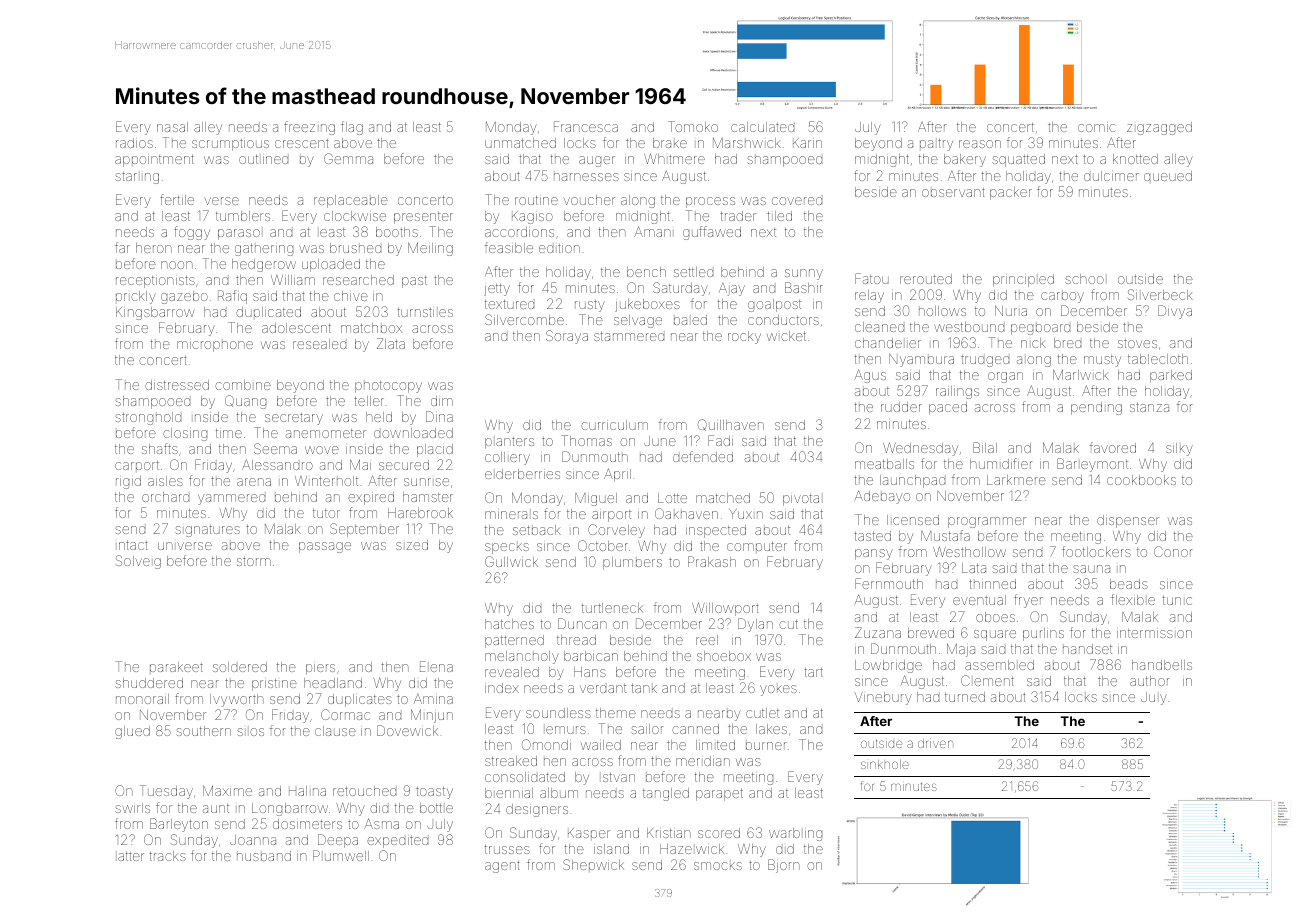  Describe the element at coordinates (134, 143) in the screenshot. I see `radios` at that location.
